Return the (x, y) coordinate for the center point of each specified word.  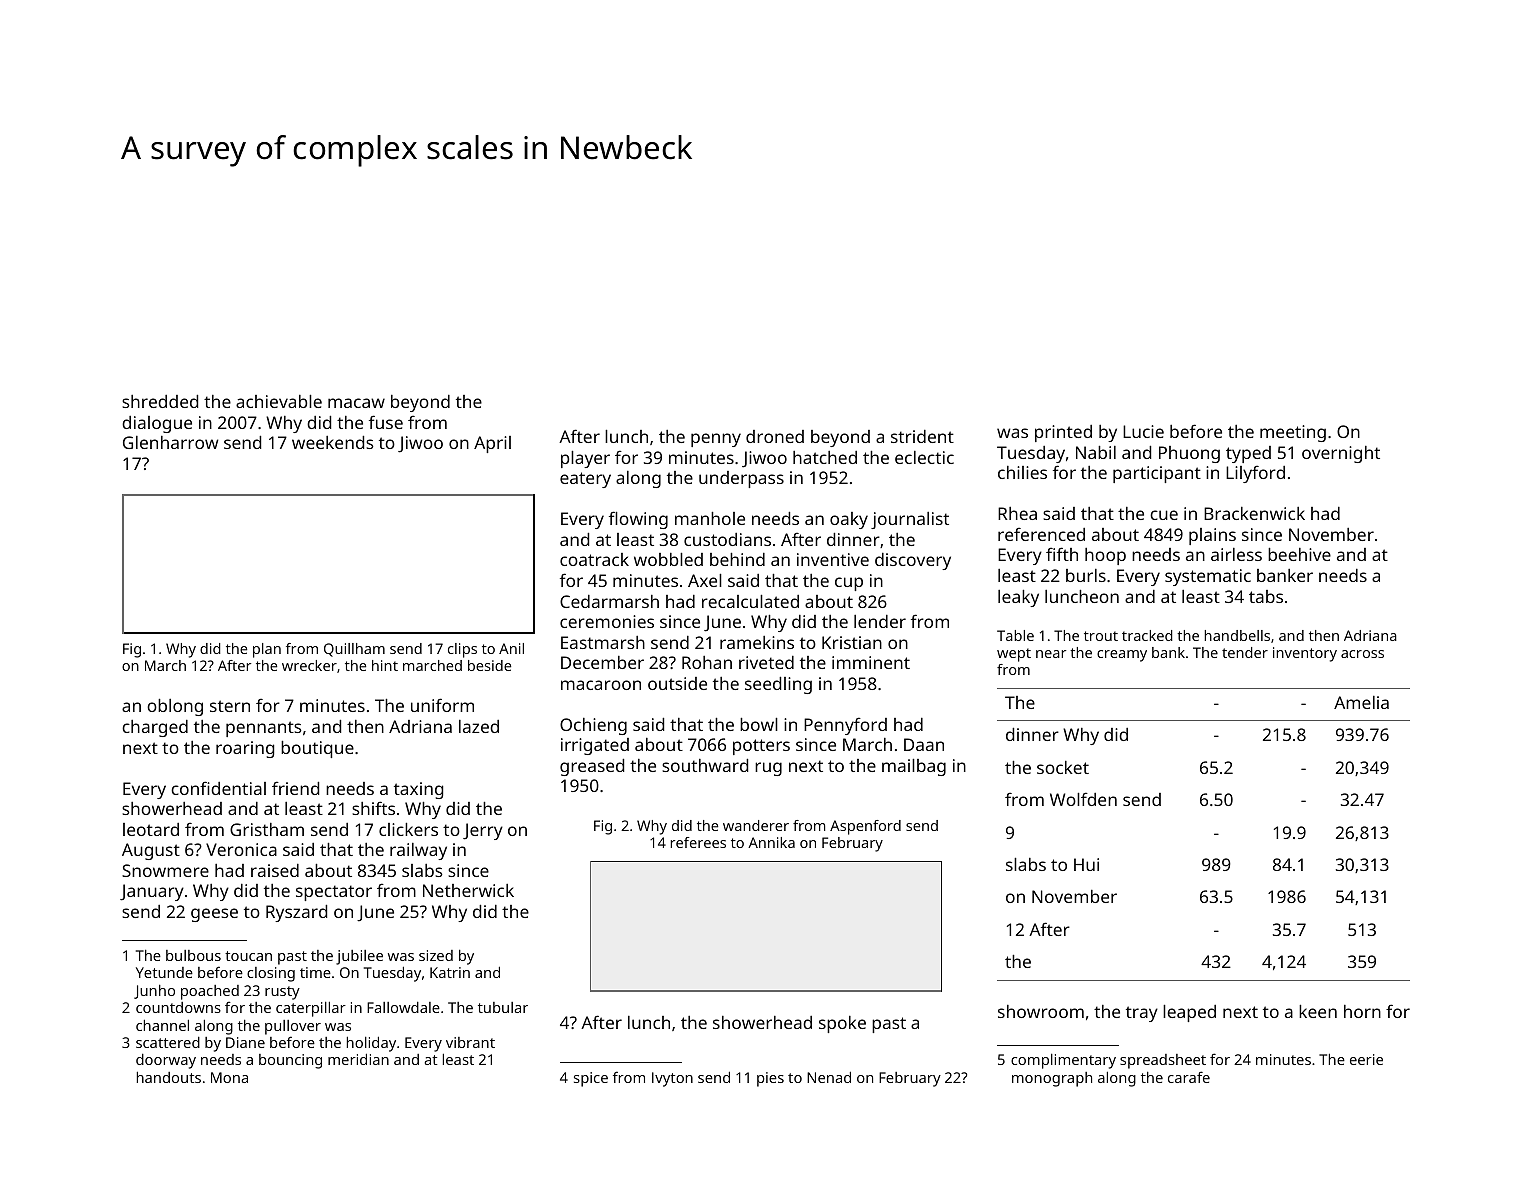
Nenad (829, 1077)
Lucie (1143, 431)
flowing (638, 520)
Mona (229, 1077)
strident (922, 436)
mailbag (914, 767)
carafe (1189, 1077)
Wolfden (1083, 799)
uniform (442, 705)
